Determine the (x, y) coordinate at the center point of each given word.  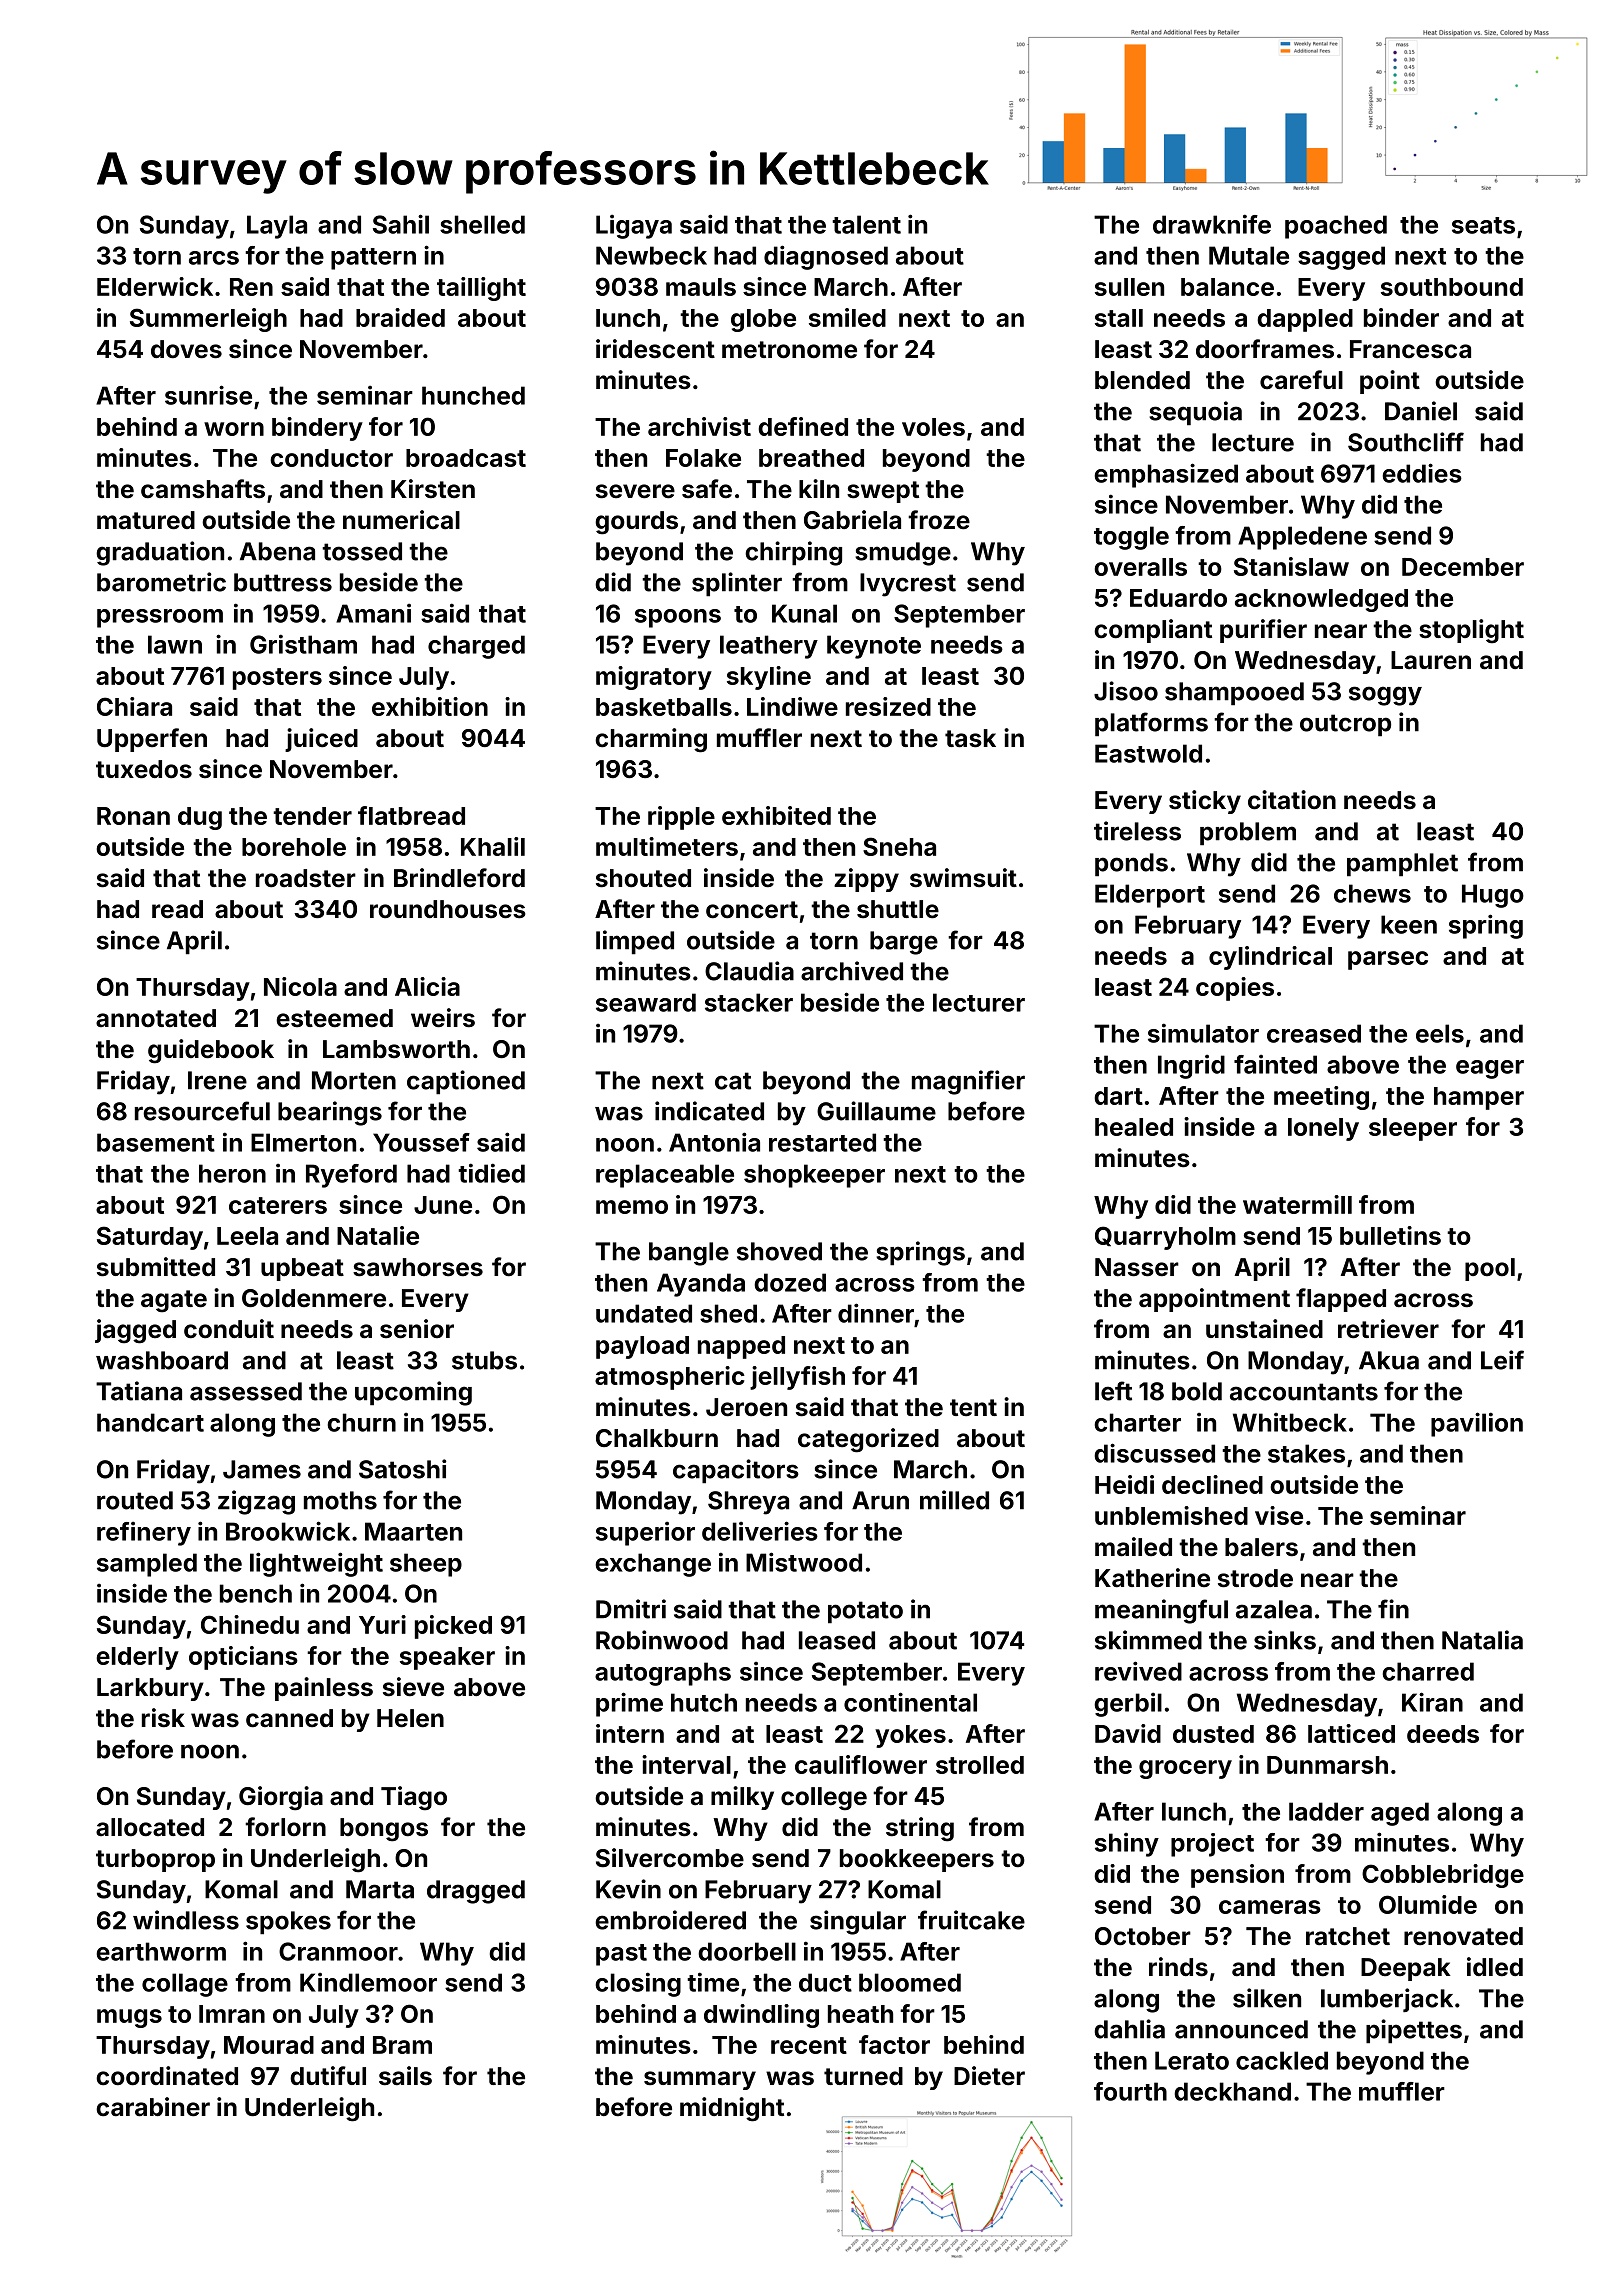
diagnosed (826, 257)
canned (289, 1718)
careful (1301, 380)
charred (1428, 1671)
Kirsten (433, 489)
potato (865, 1612)
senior (417, 1329)
